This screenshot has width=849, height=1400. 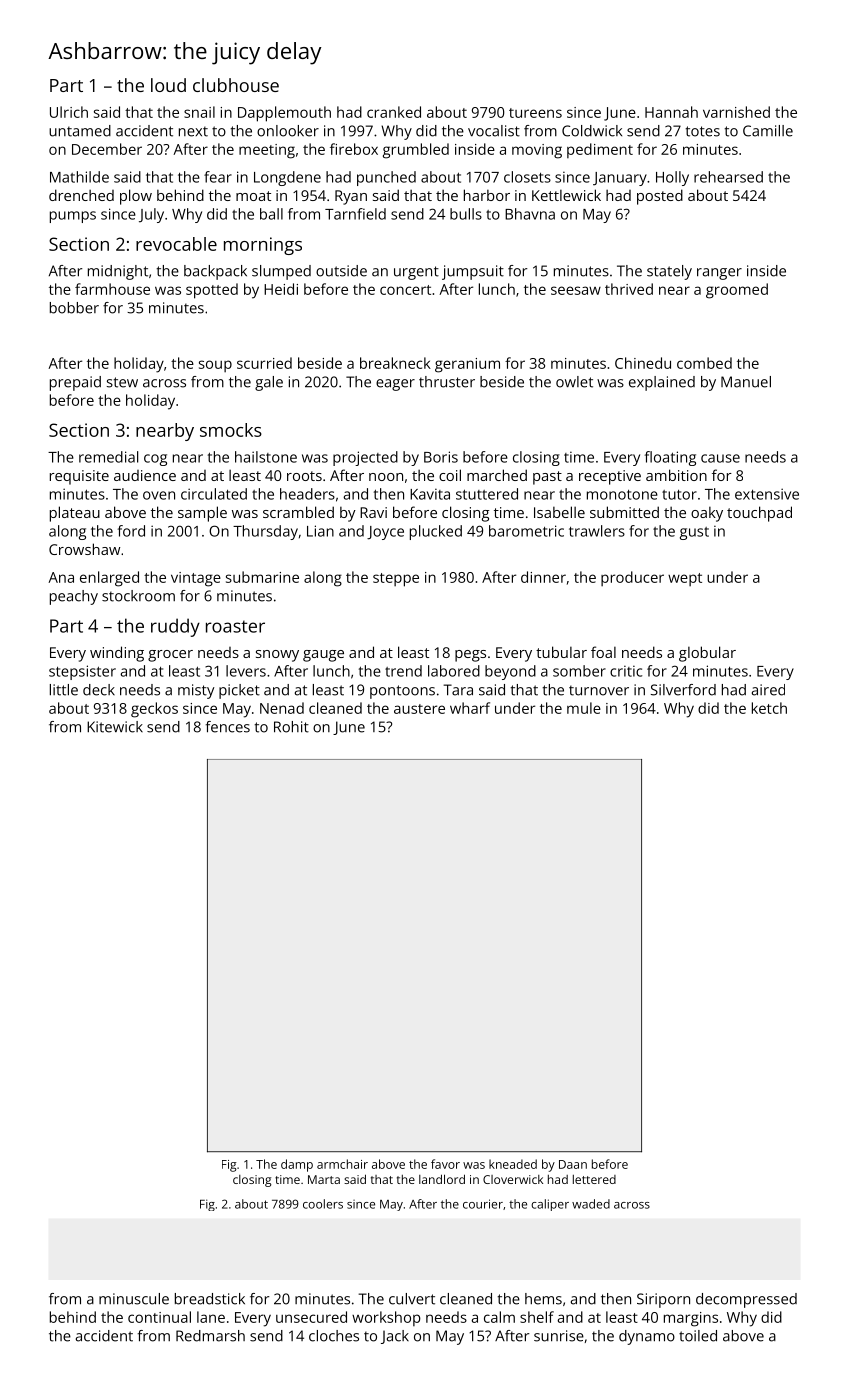 I want to click on Redmarsh, so click(x=210, y=1336).
